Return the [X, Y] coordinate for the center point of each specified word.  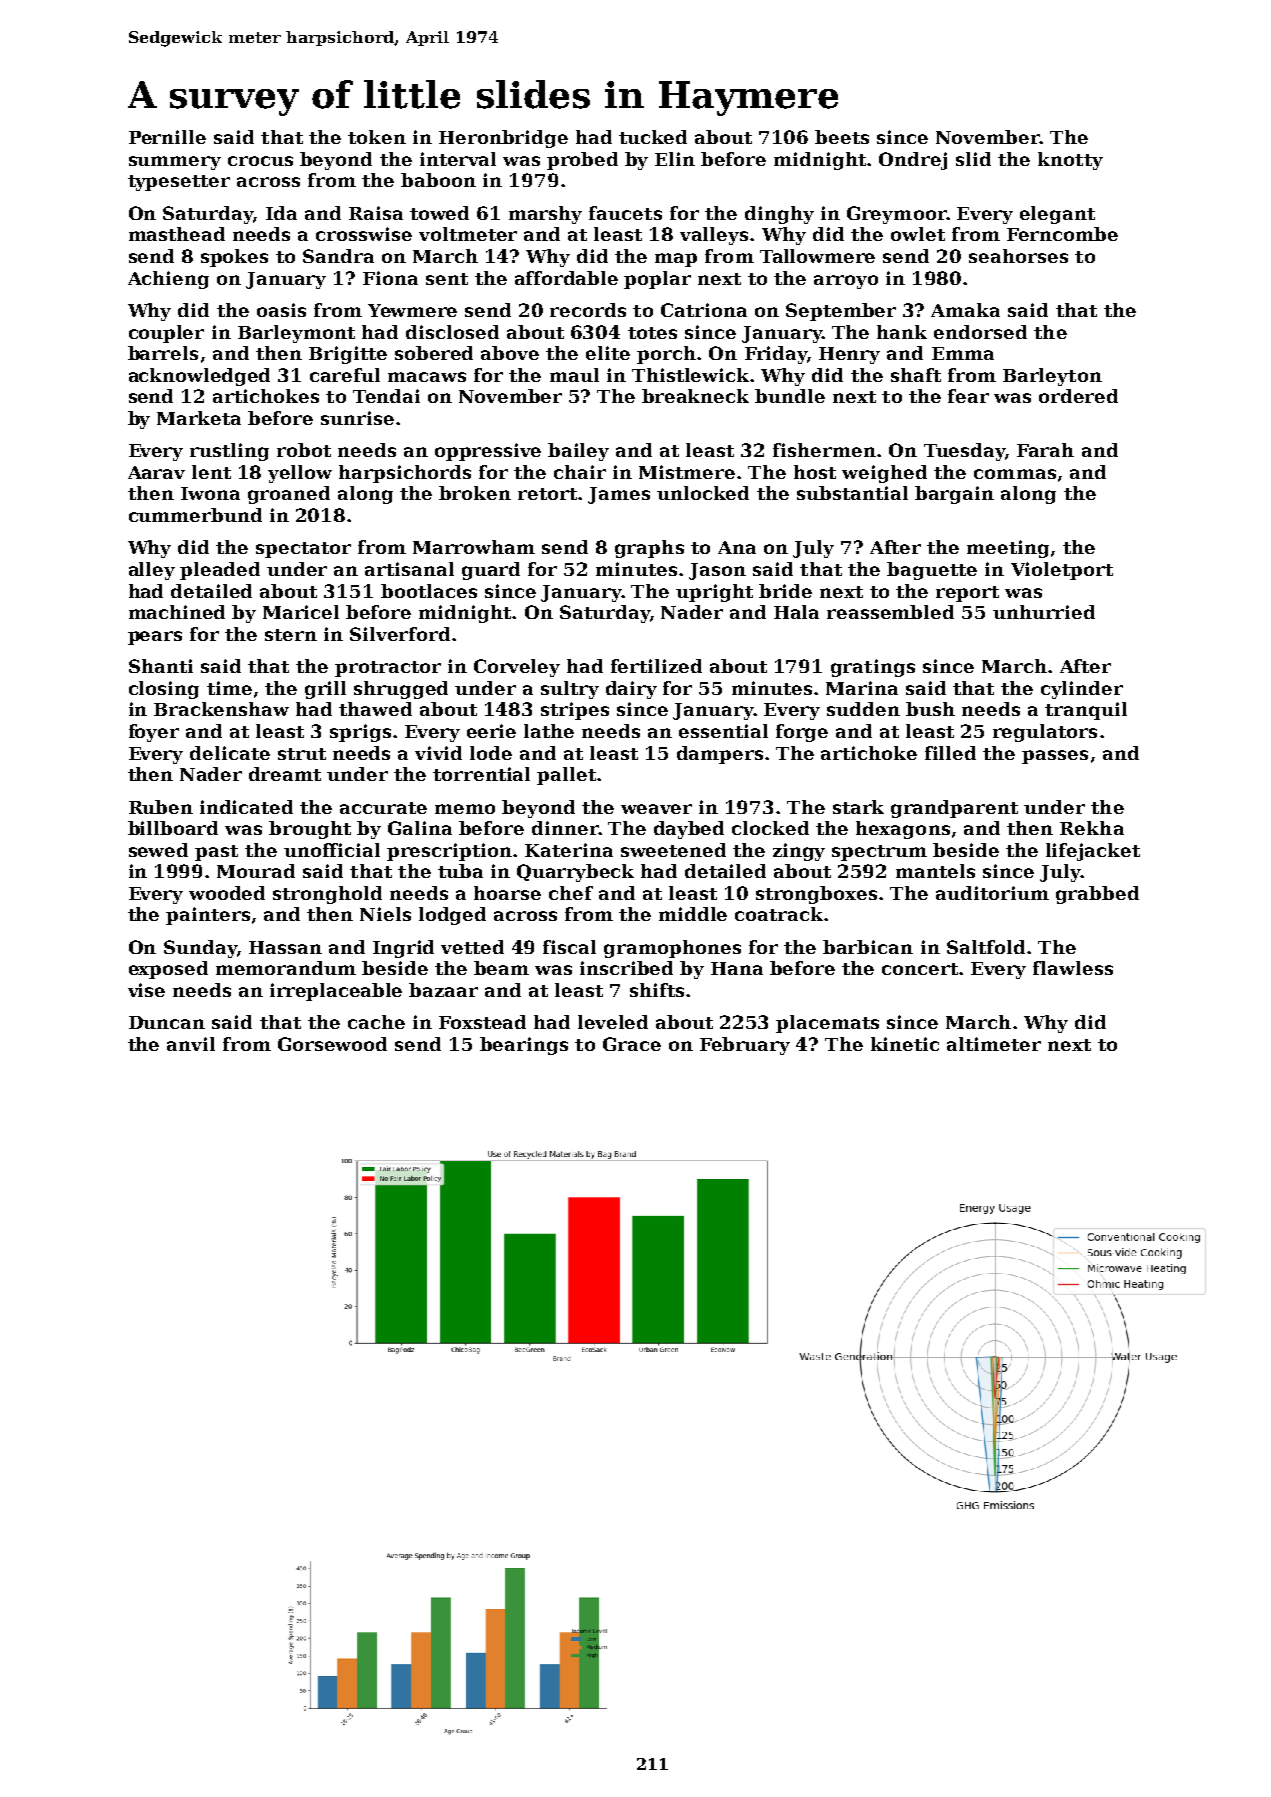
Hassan [285, 947]
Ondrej [913, 161]
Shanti [161, 666]
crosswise [364, 234]
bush [930, 709]
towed [439, 213]
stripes [575, 711]
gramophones [672, 949]
